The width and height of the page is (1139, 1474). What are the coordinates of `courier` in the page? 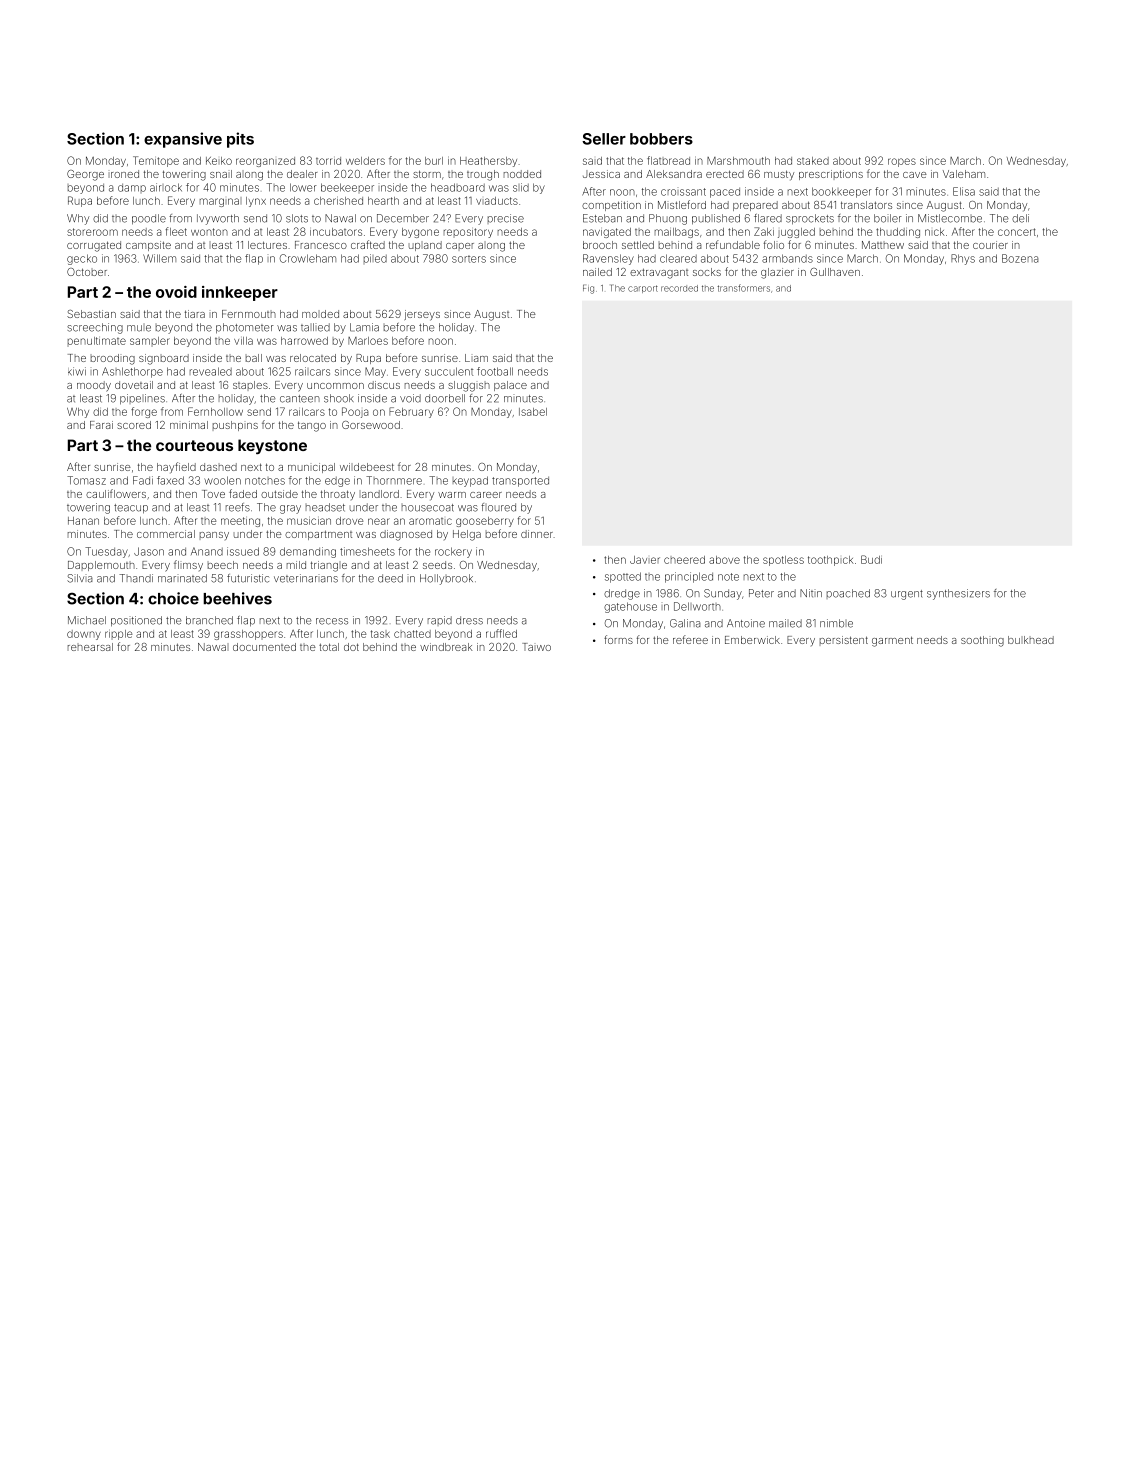 It's located at (990, 245).
